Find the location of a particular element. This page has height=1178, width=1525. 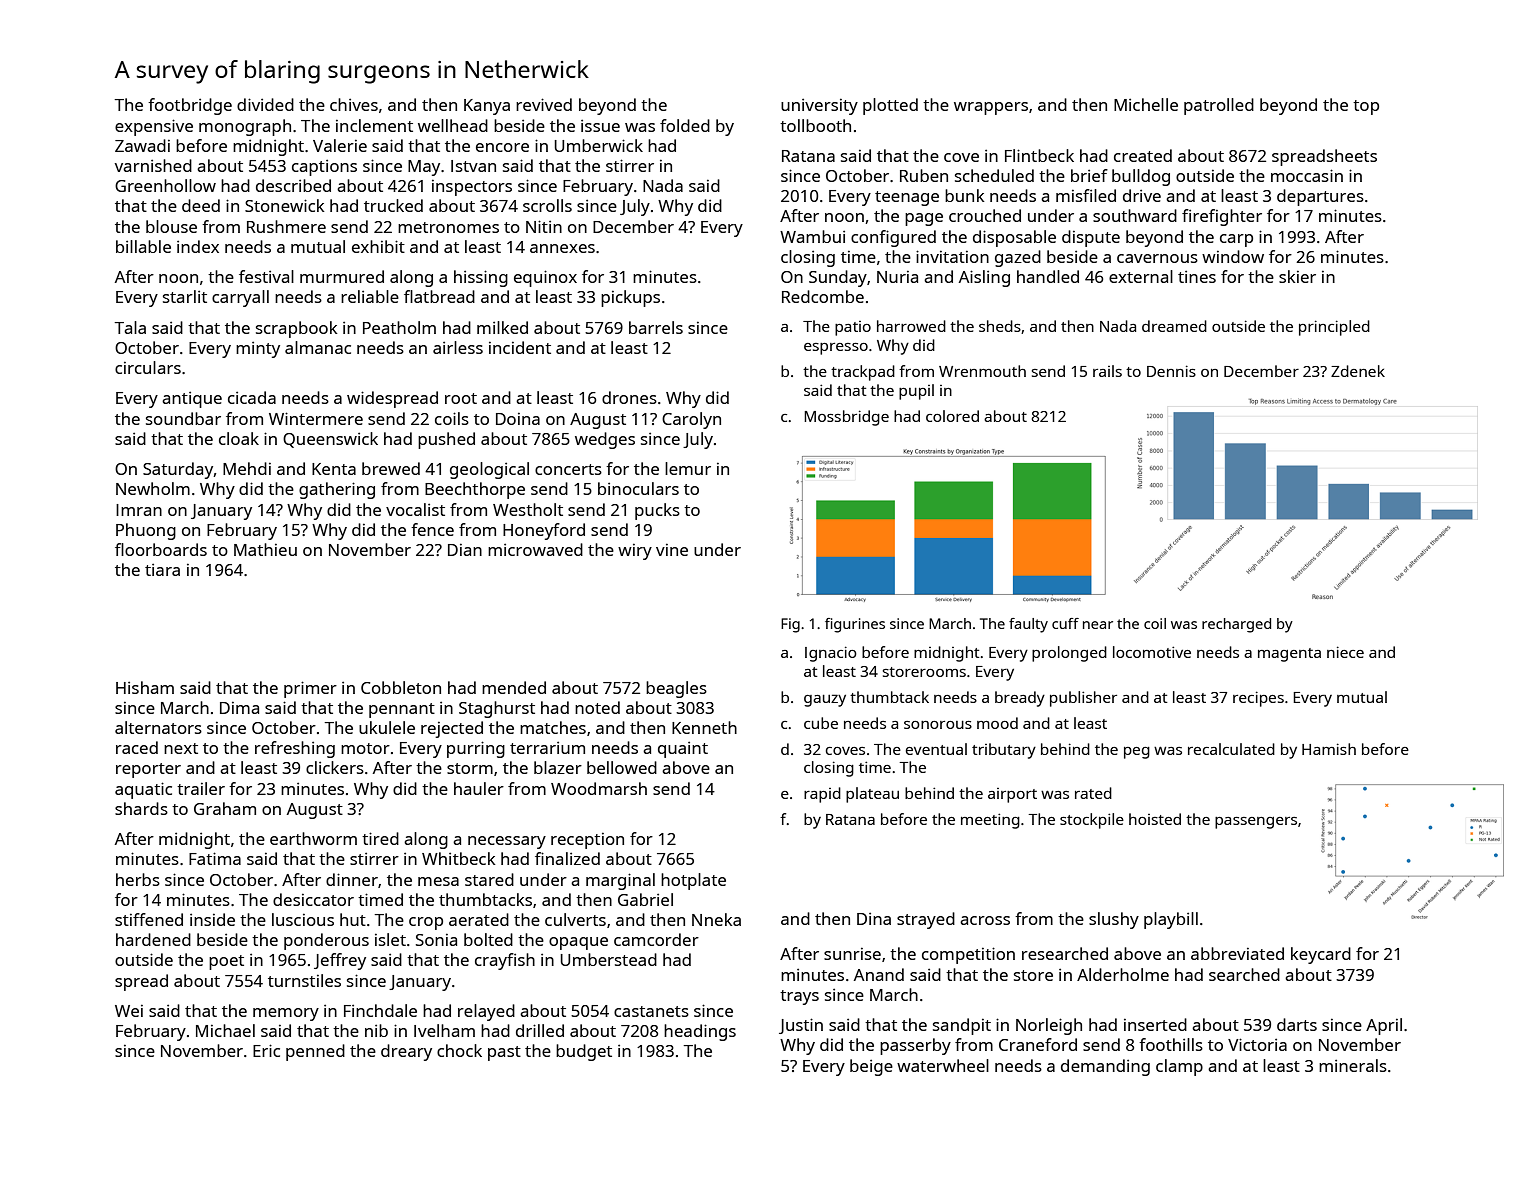

Michelle is located at coordinates (1146, 104).
